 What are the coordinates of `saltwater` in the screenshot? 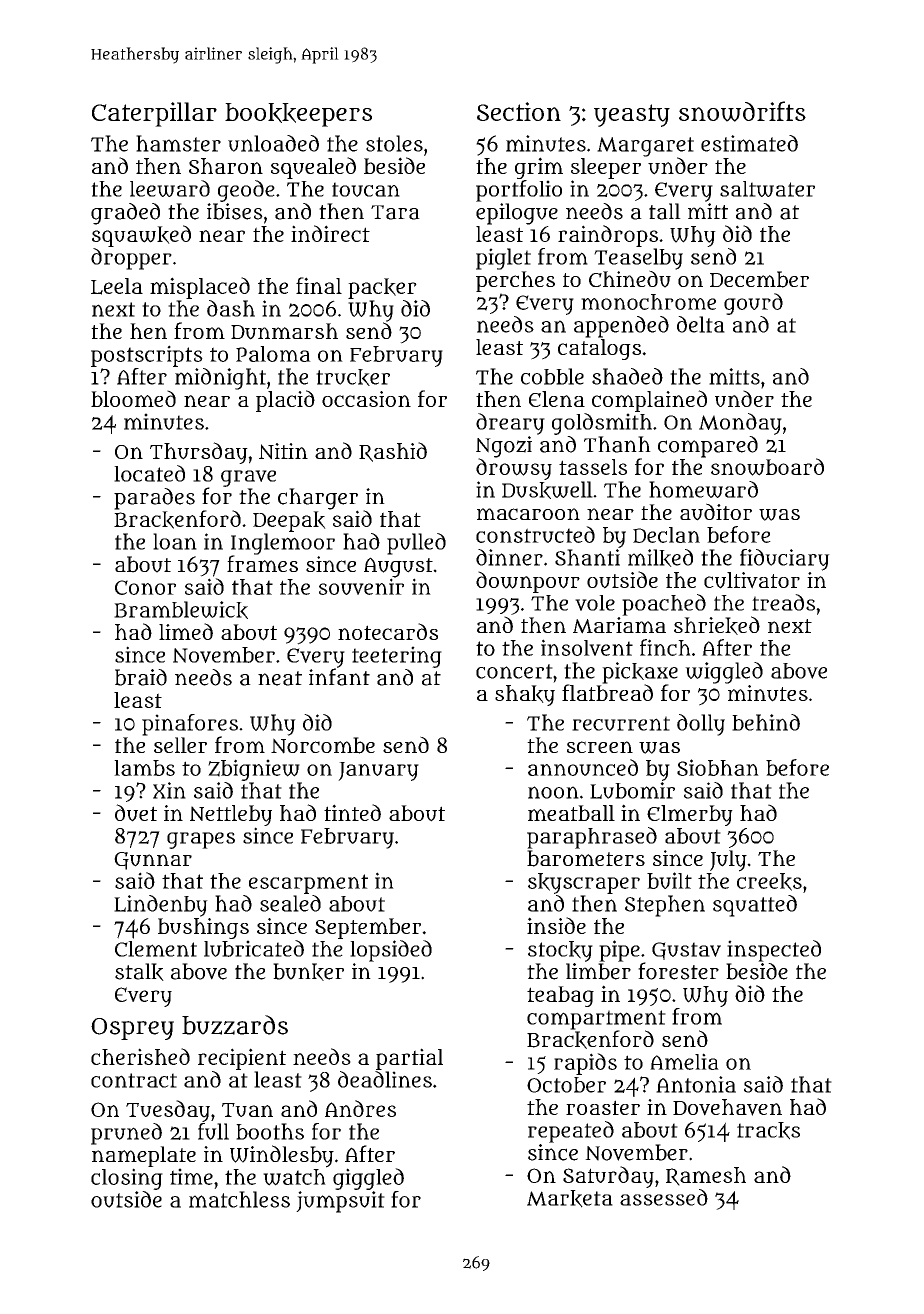 It's located at (767, 189).
